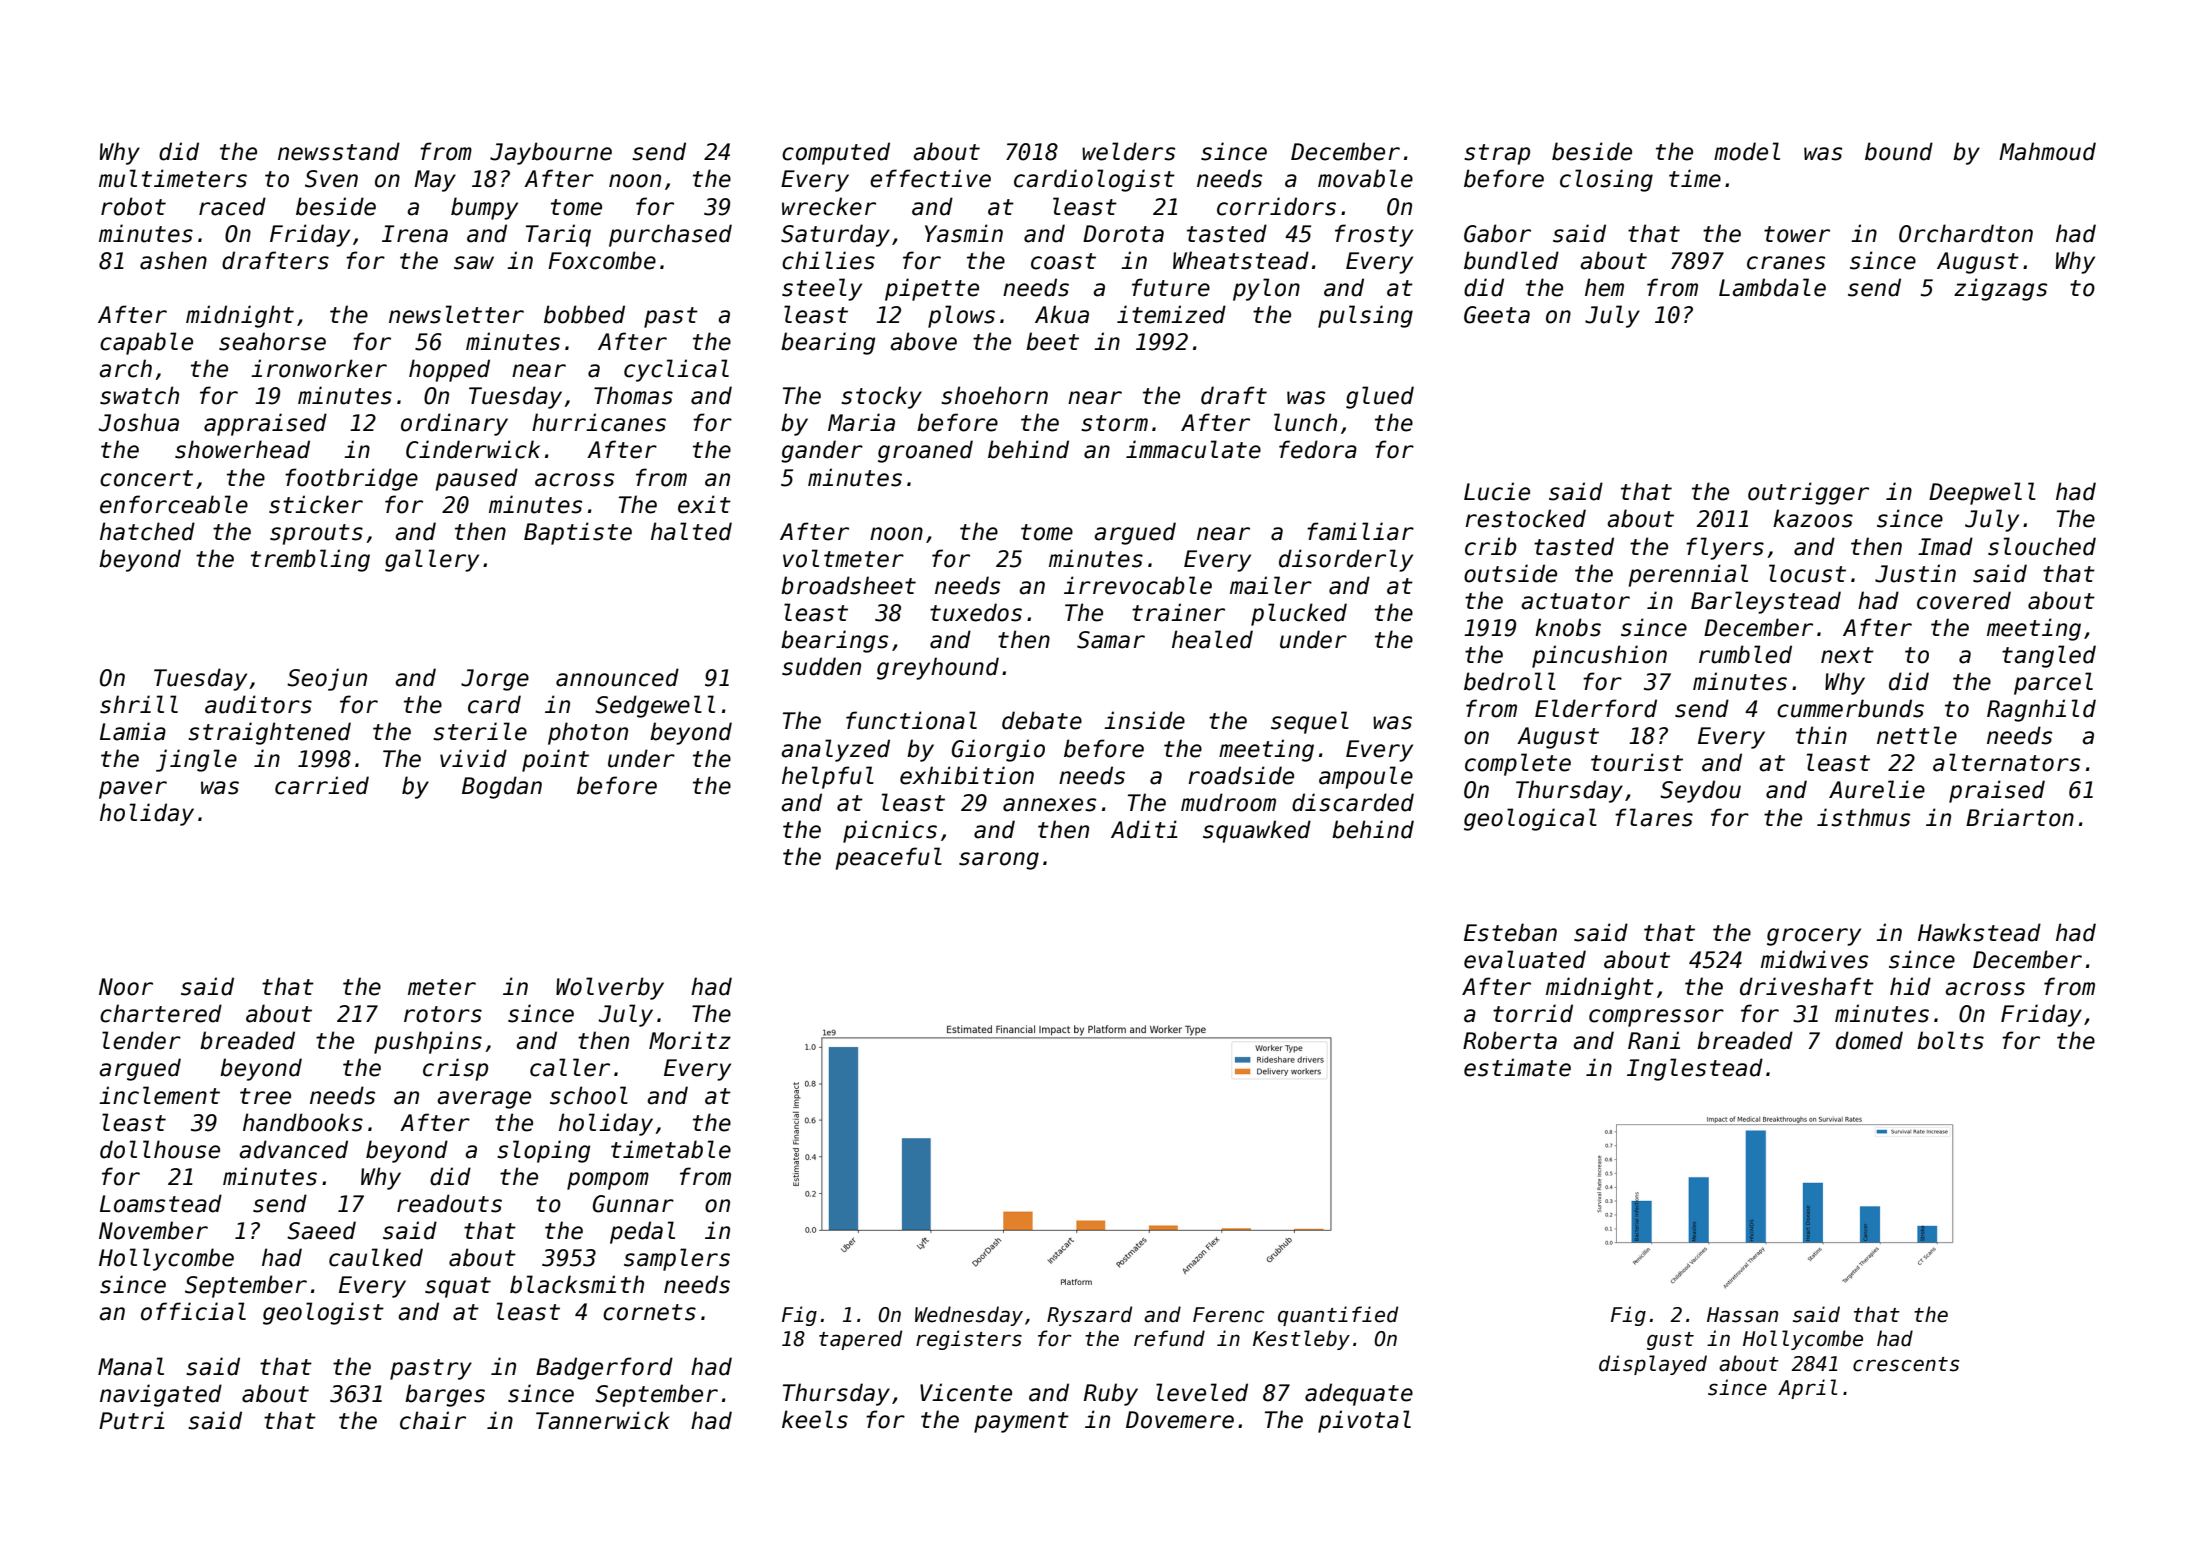  What do you see at coordinates (690, 1040) in the screenshot?
I see `Moritz` at bounding box center [690, 1040].
